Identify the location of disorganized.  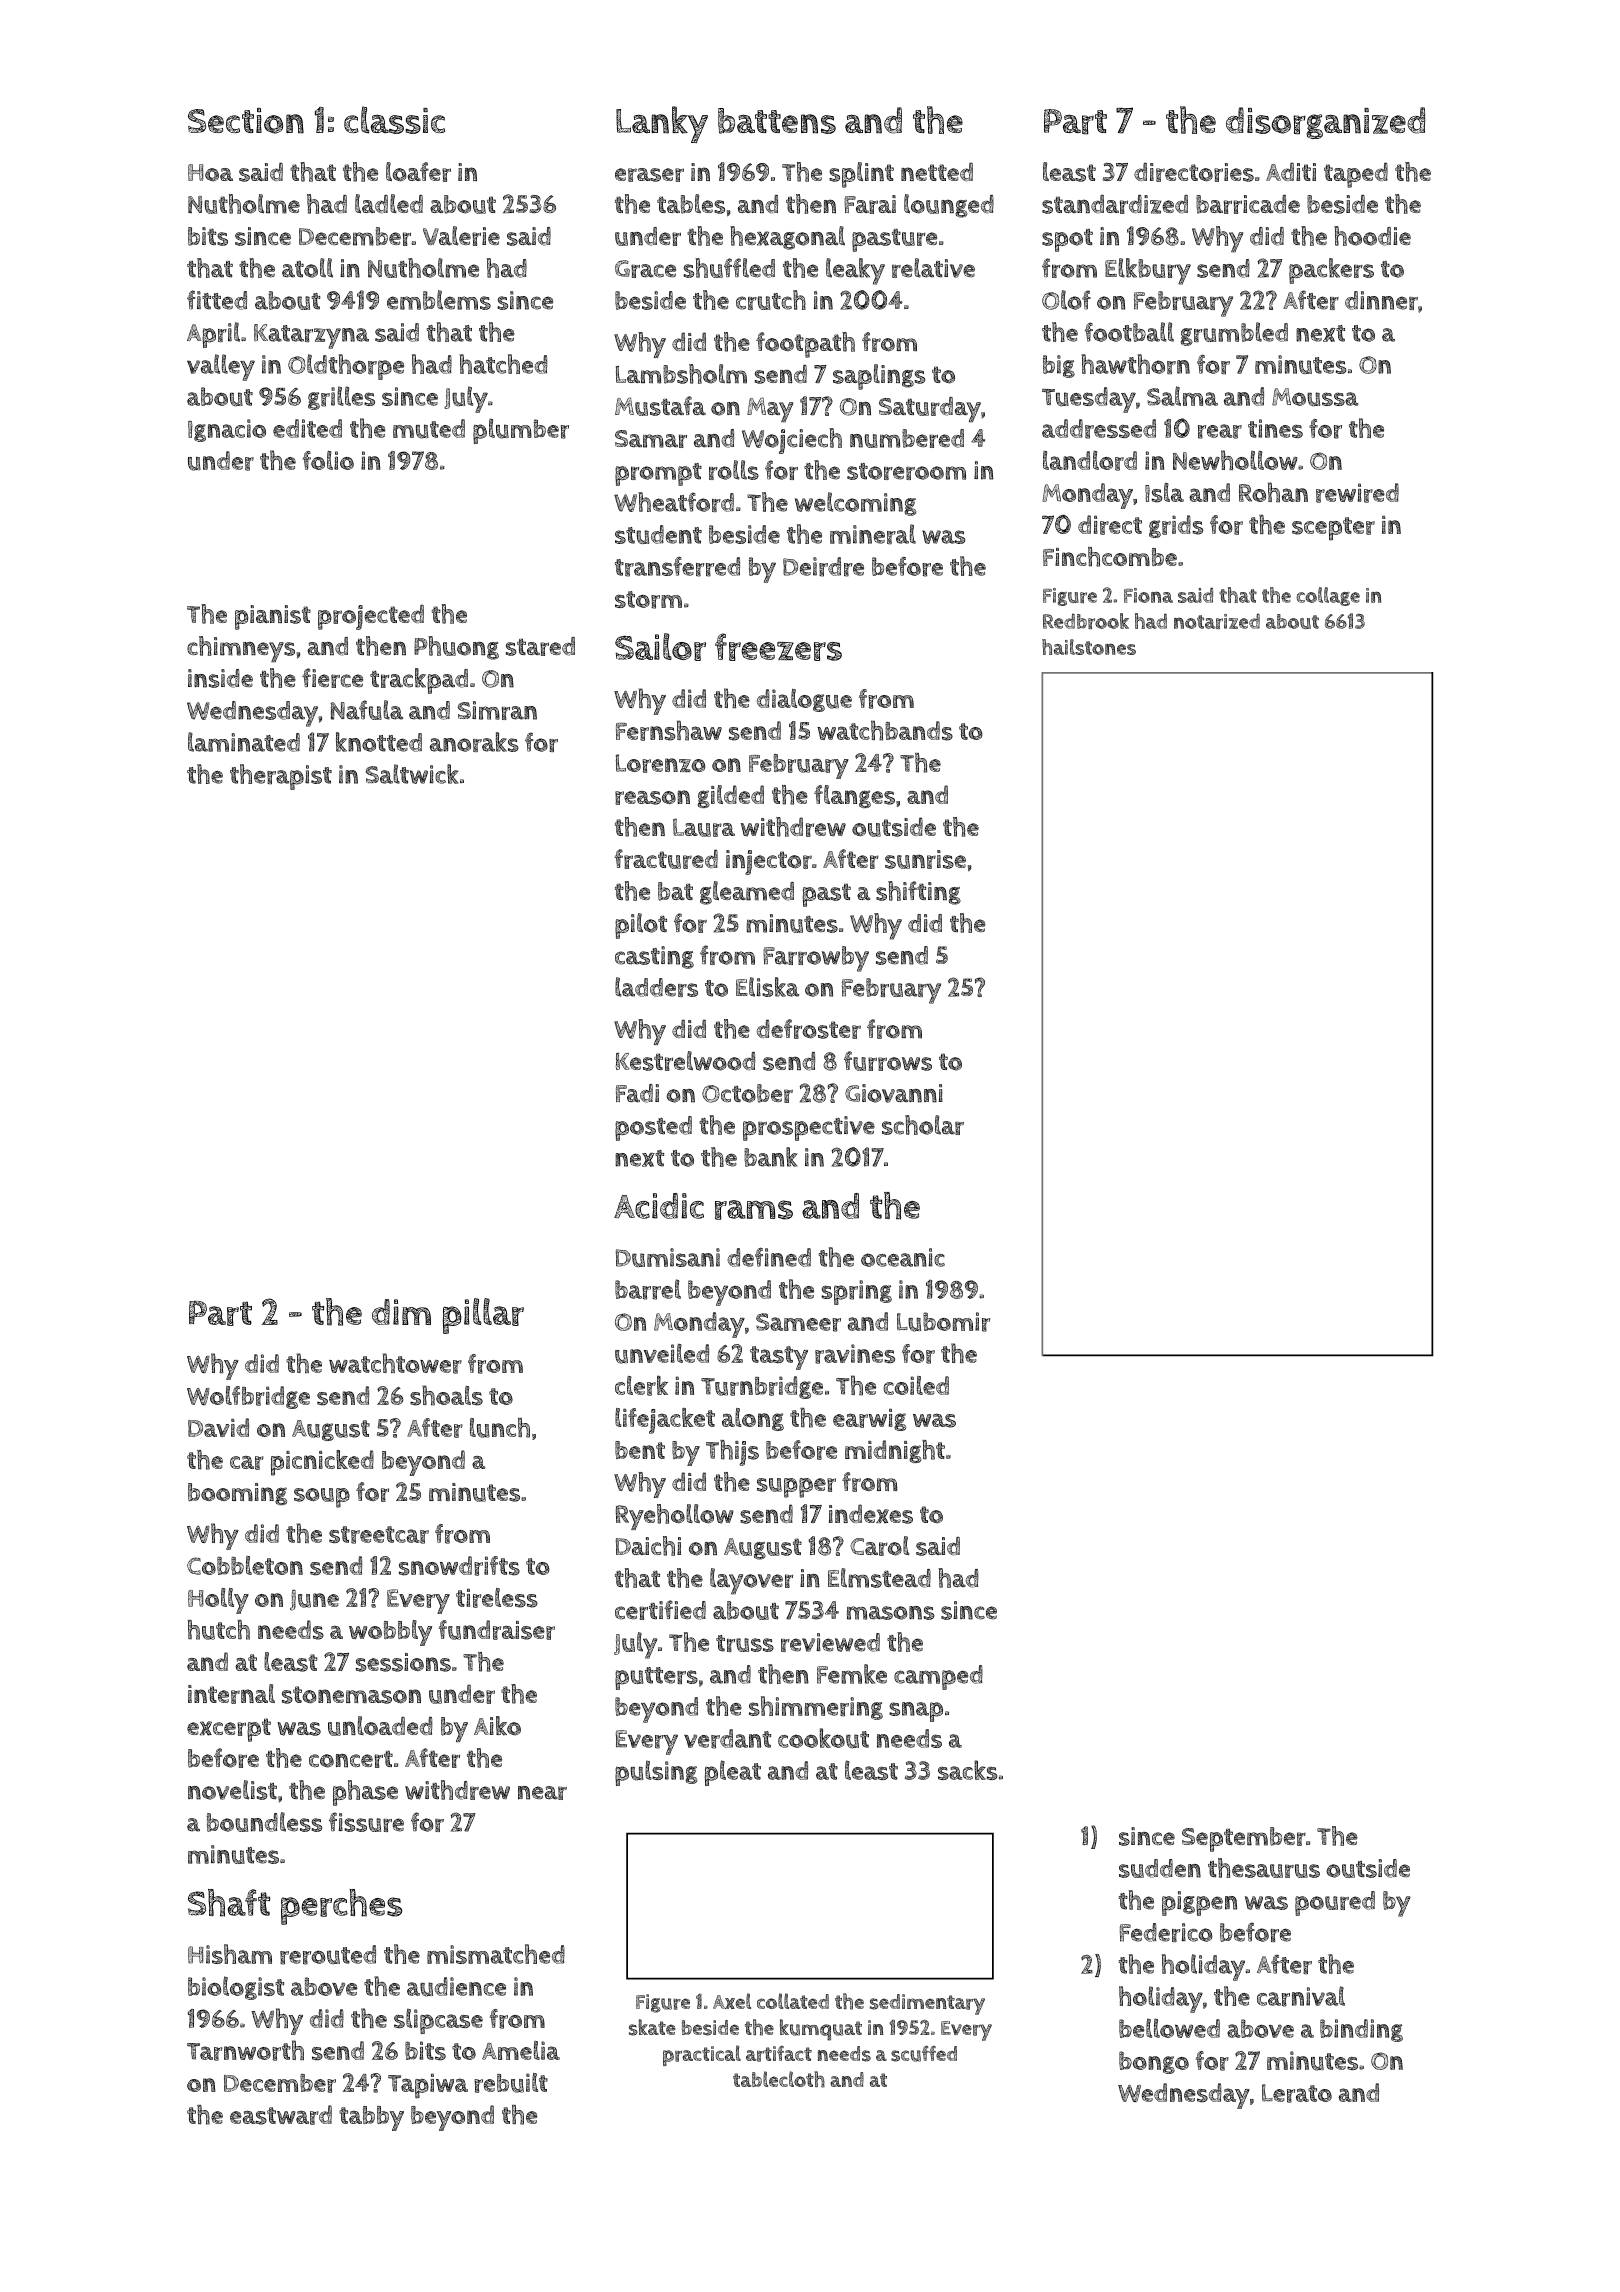
(1325, 123).
